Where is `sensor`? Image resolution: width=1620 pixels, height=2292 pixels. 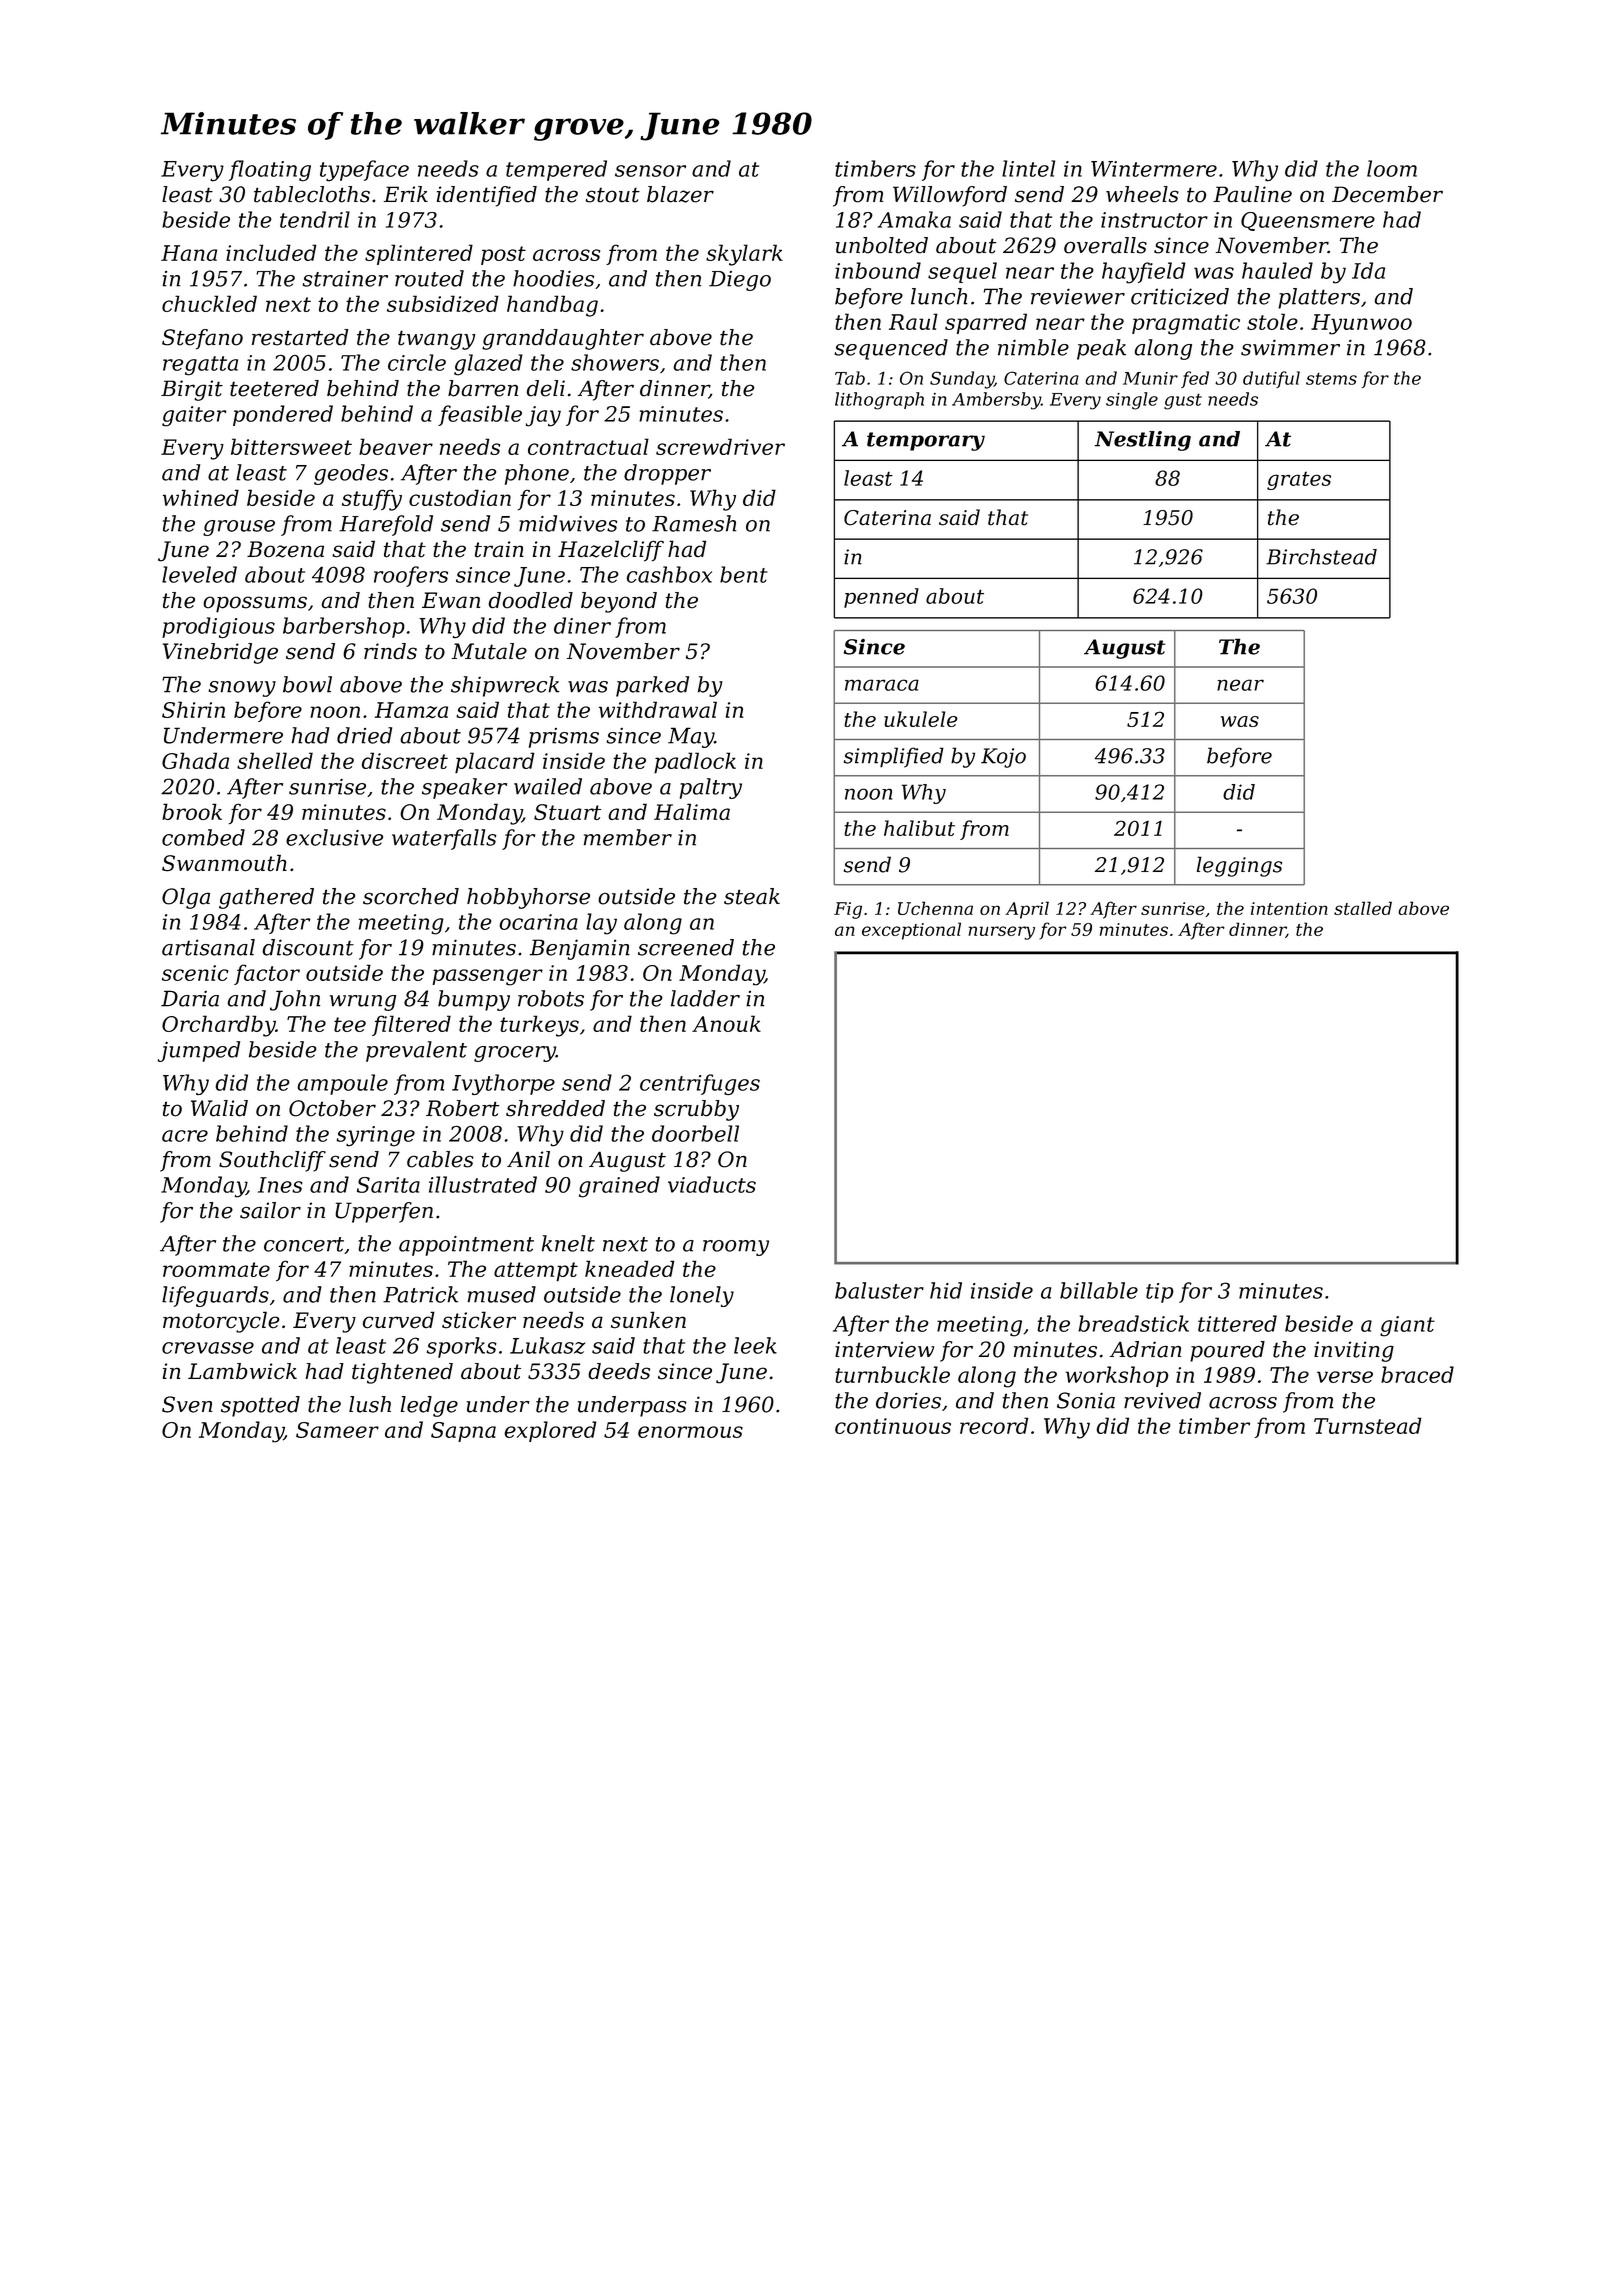 sensor is located at coordinates (650, 171).
